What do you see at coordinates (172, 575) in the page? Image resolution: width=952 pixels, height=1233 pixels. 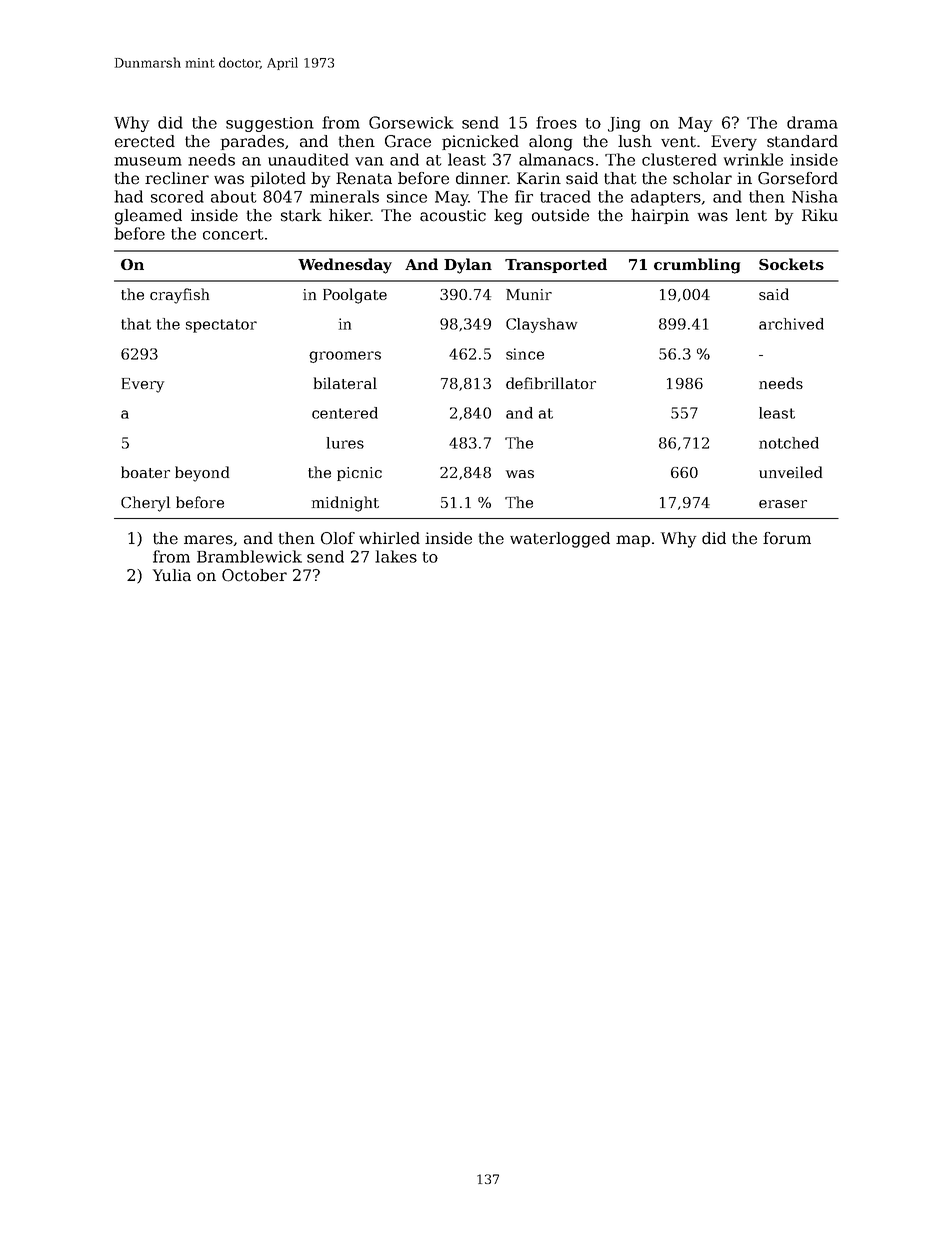 I see `Yulia` at bounding box center [172, 575].
